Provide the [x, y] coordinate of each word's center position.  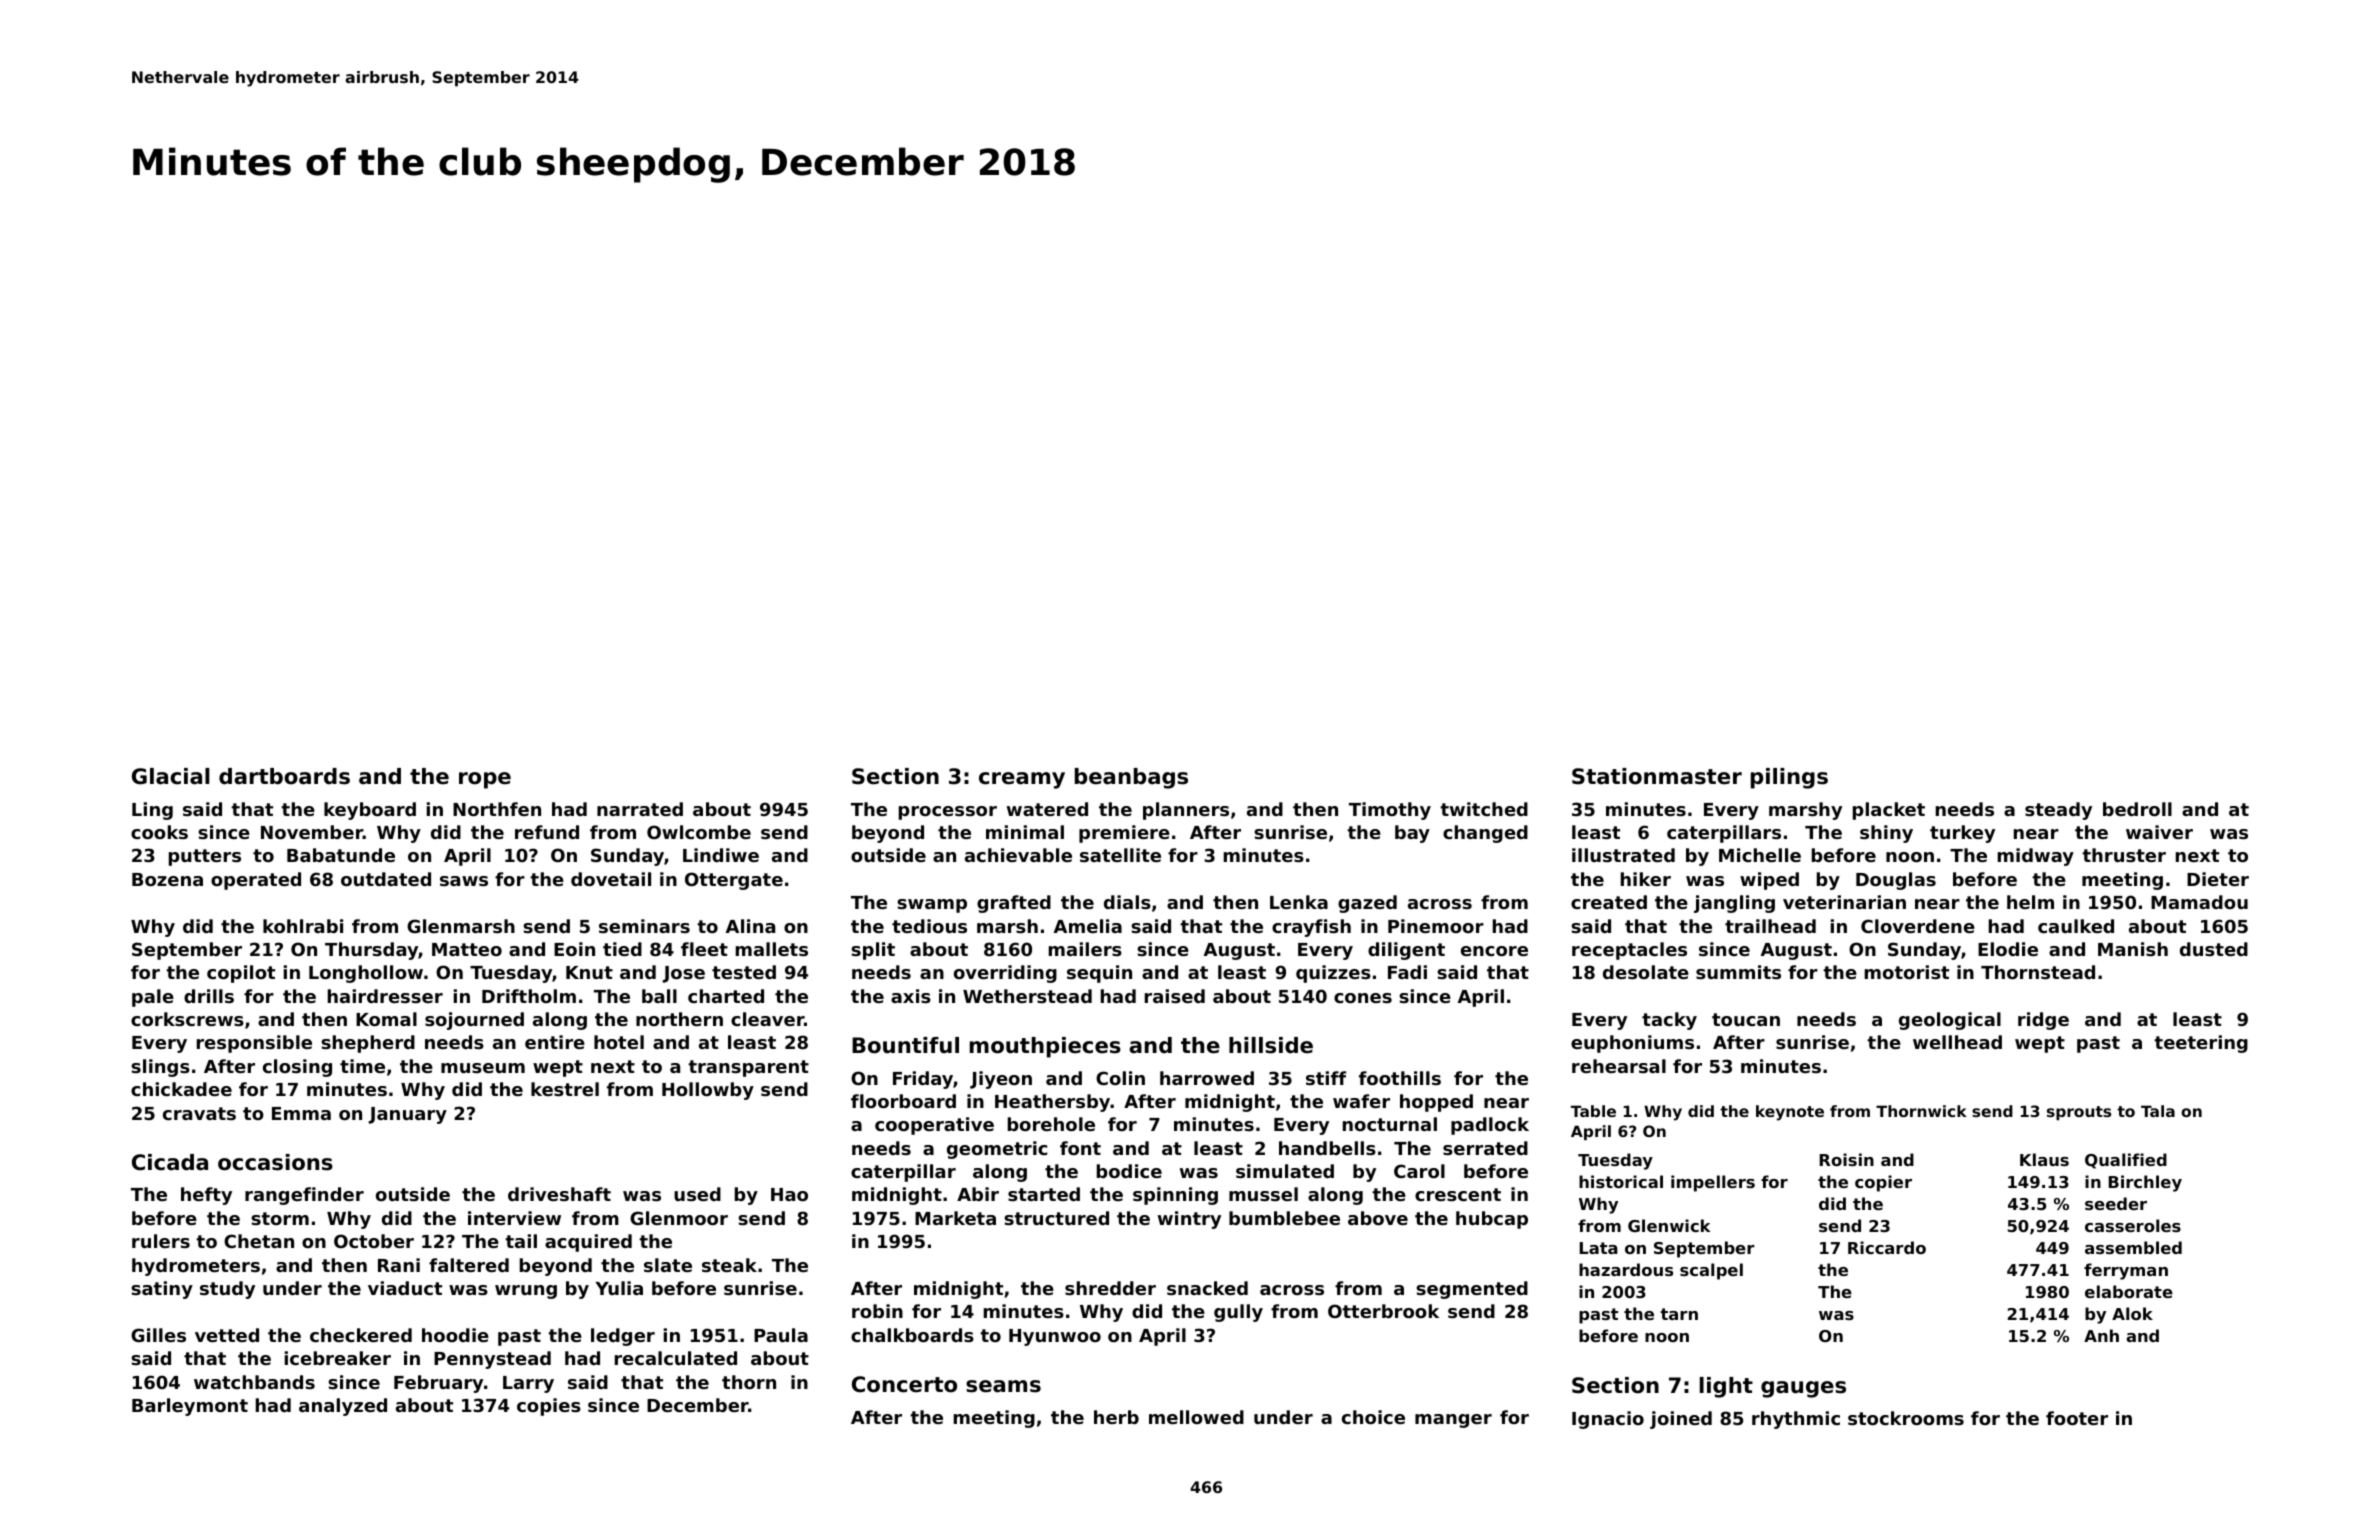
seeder [2116, 1203]
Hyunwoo [1055, 1337]
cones [1363, 998]
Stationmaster [1657, 776]
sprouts [2079, 1113]
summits [1738, 972]
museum [483, 1068]
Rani [399, 1265]
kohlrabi [303, 926]
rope [485, 780]
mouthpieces [1045, 1047]
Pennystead [492, 1360]
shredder [1110, 1288]
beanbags [1131, 778]
